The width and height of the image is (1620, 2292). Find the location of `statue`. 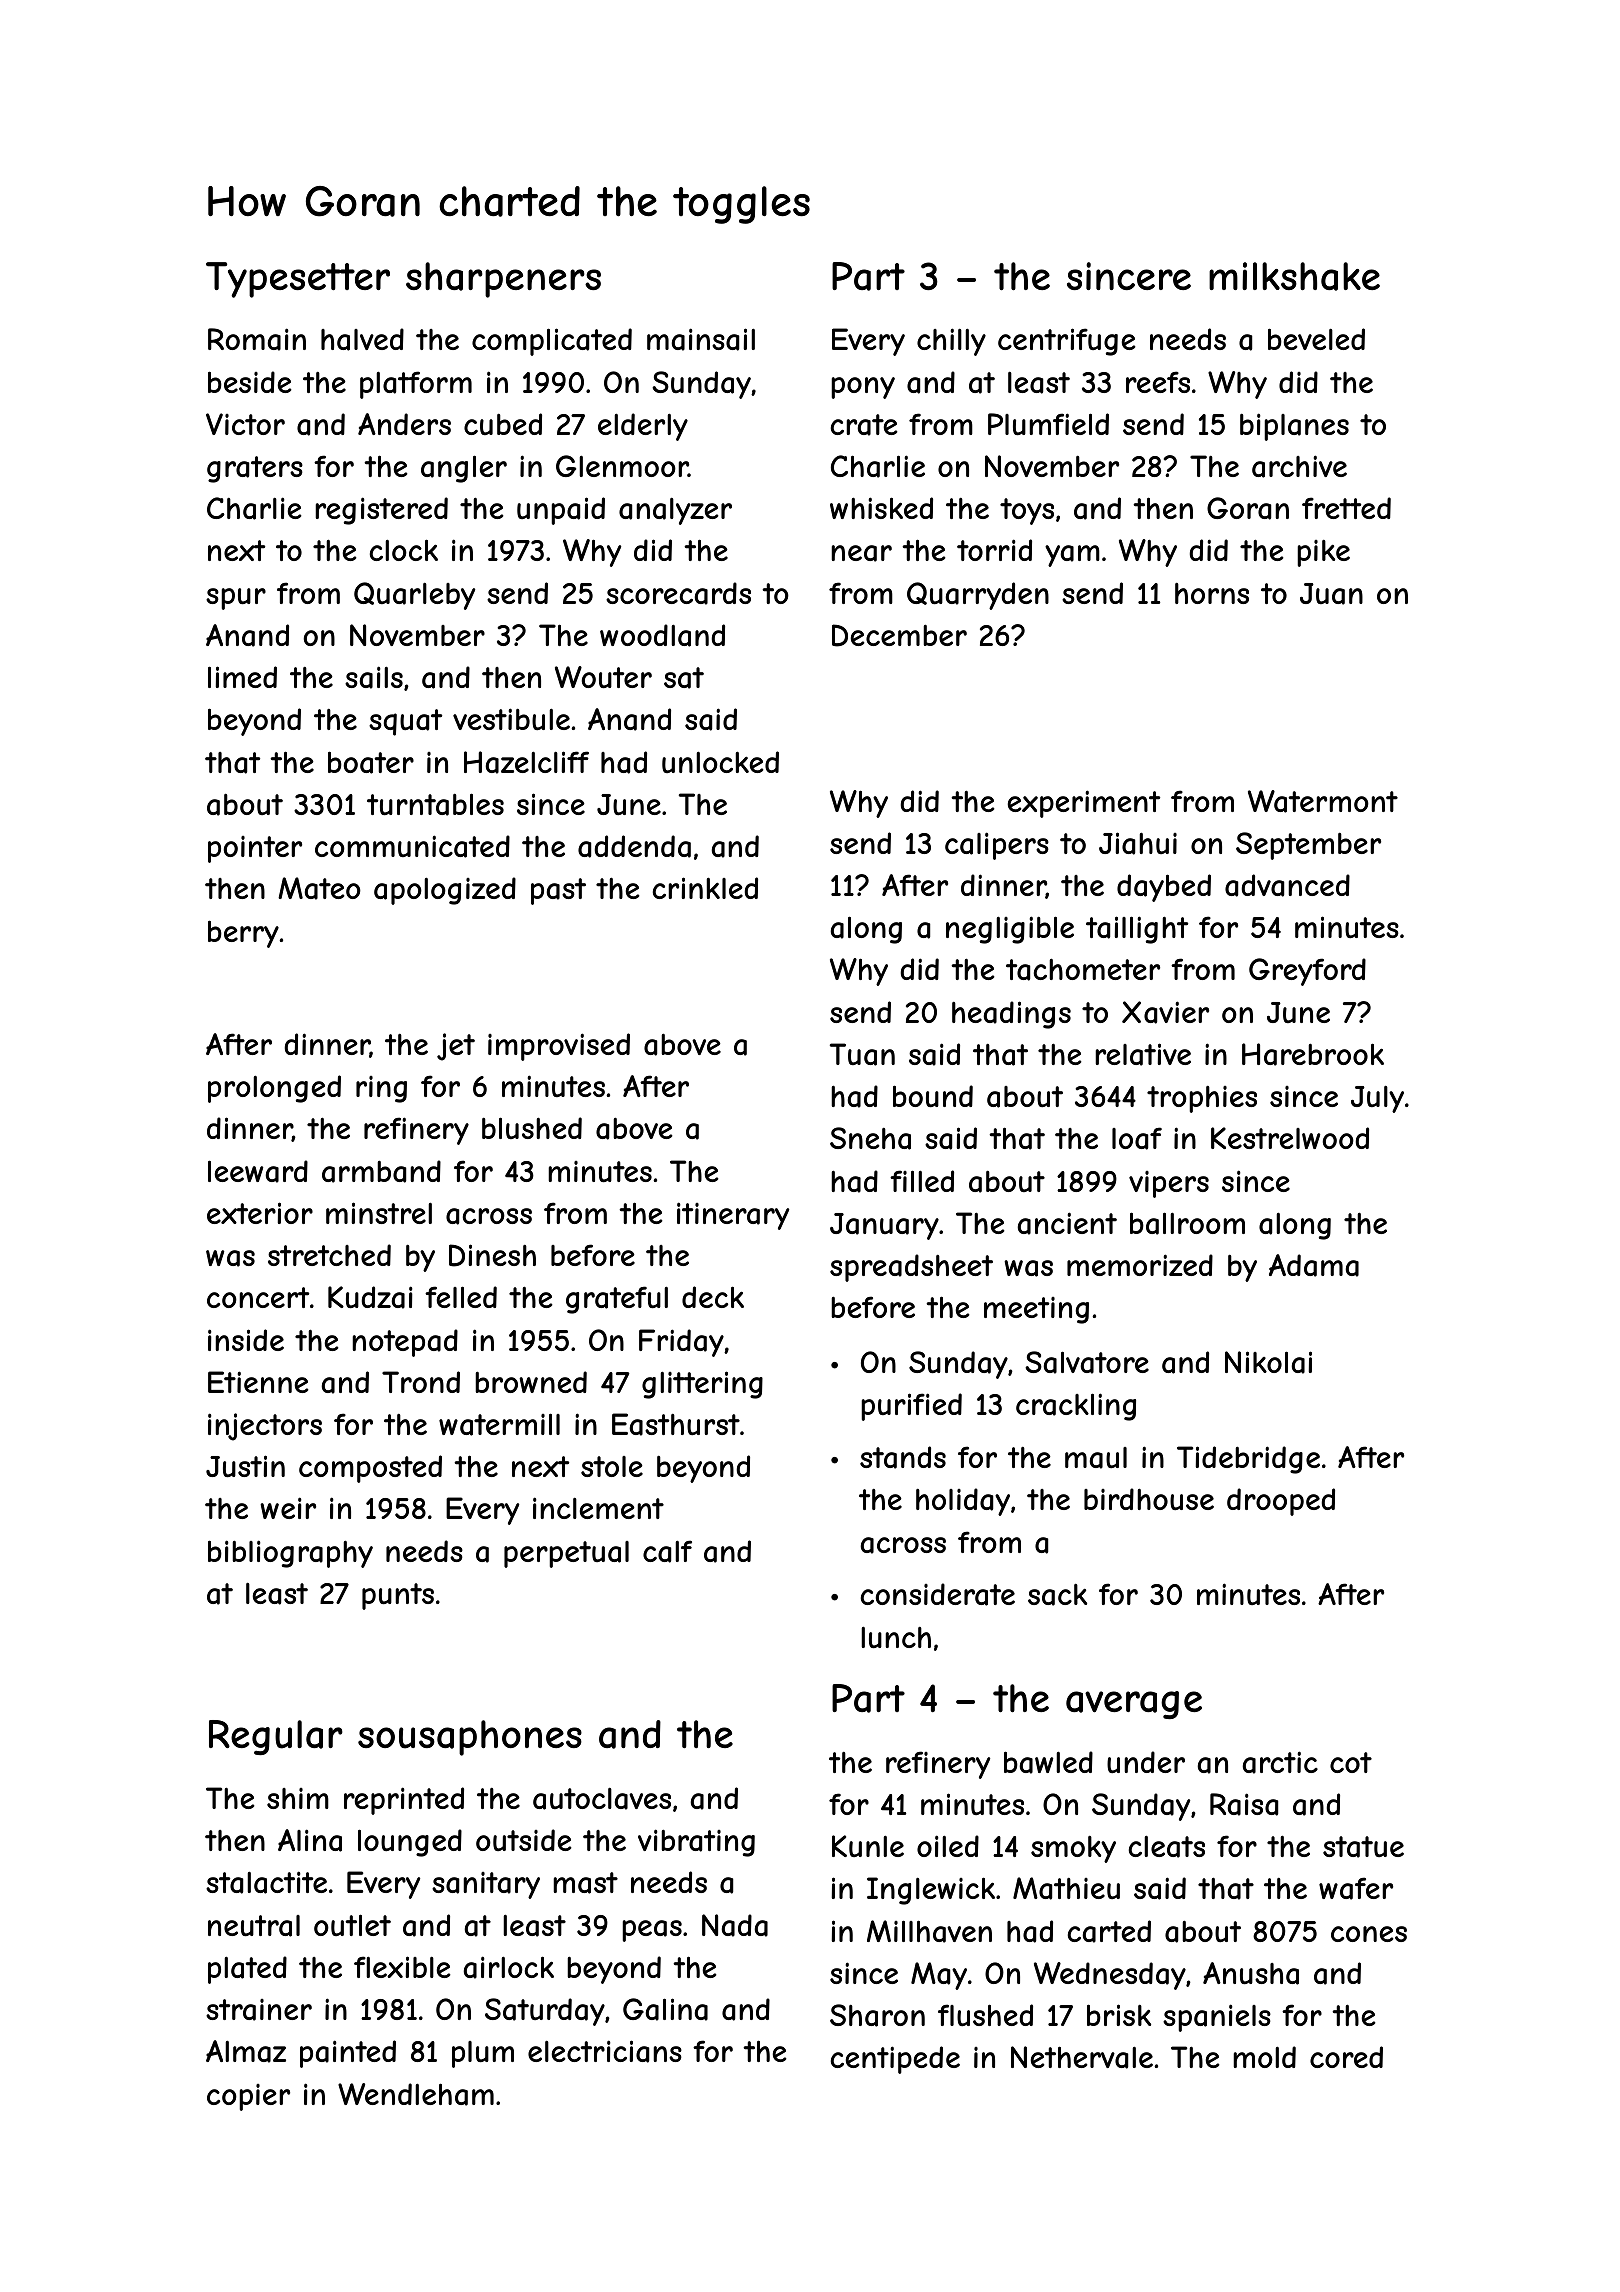

statue is located at coordinates (1363, 1847).
